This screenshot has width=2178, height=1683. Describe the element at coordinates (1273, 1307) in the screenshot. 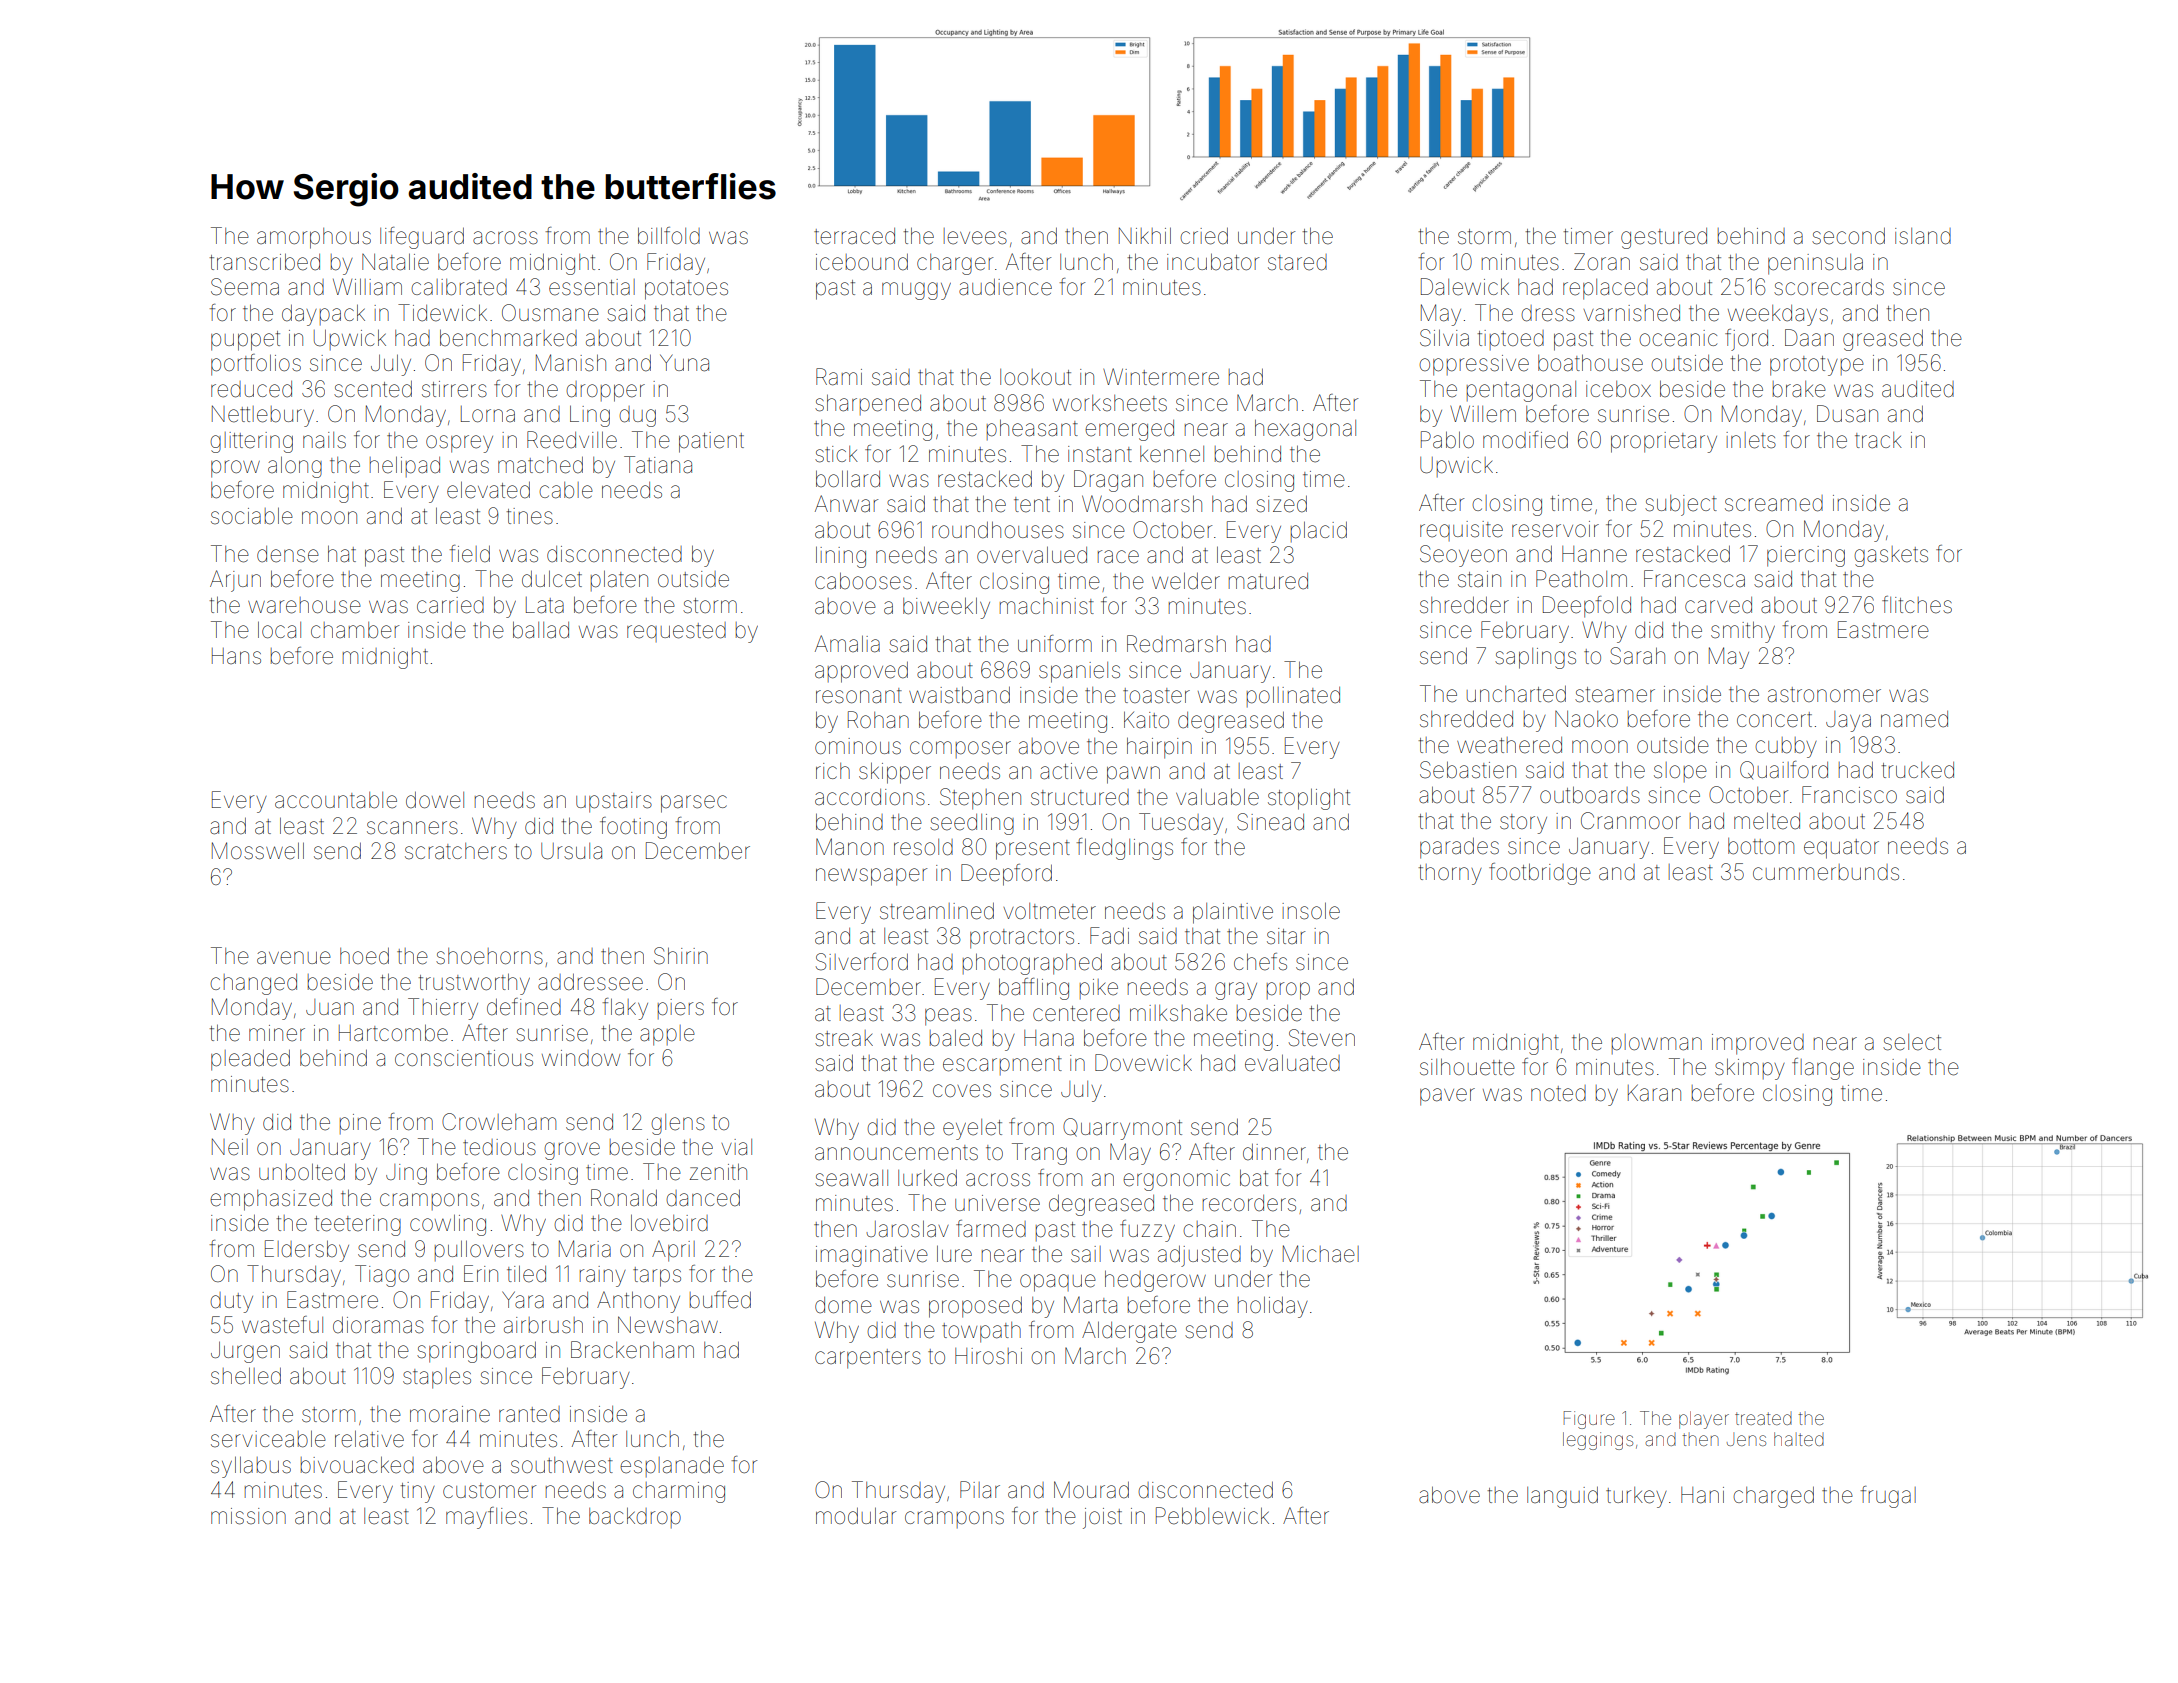

I see `holiday` at that location.
